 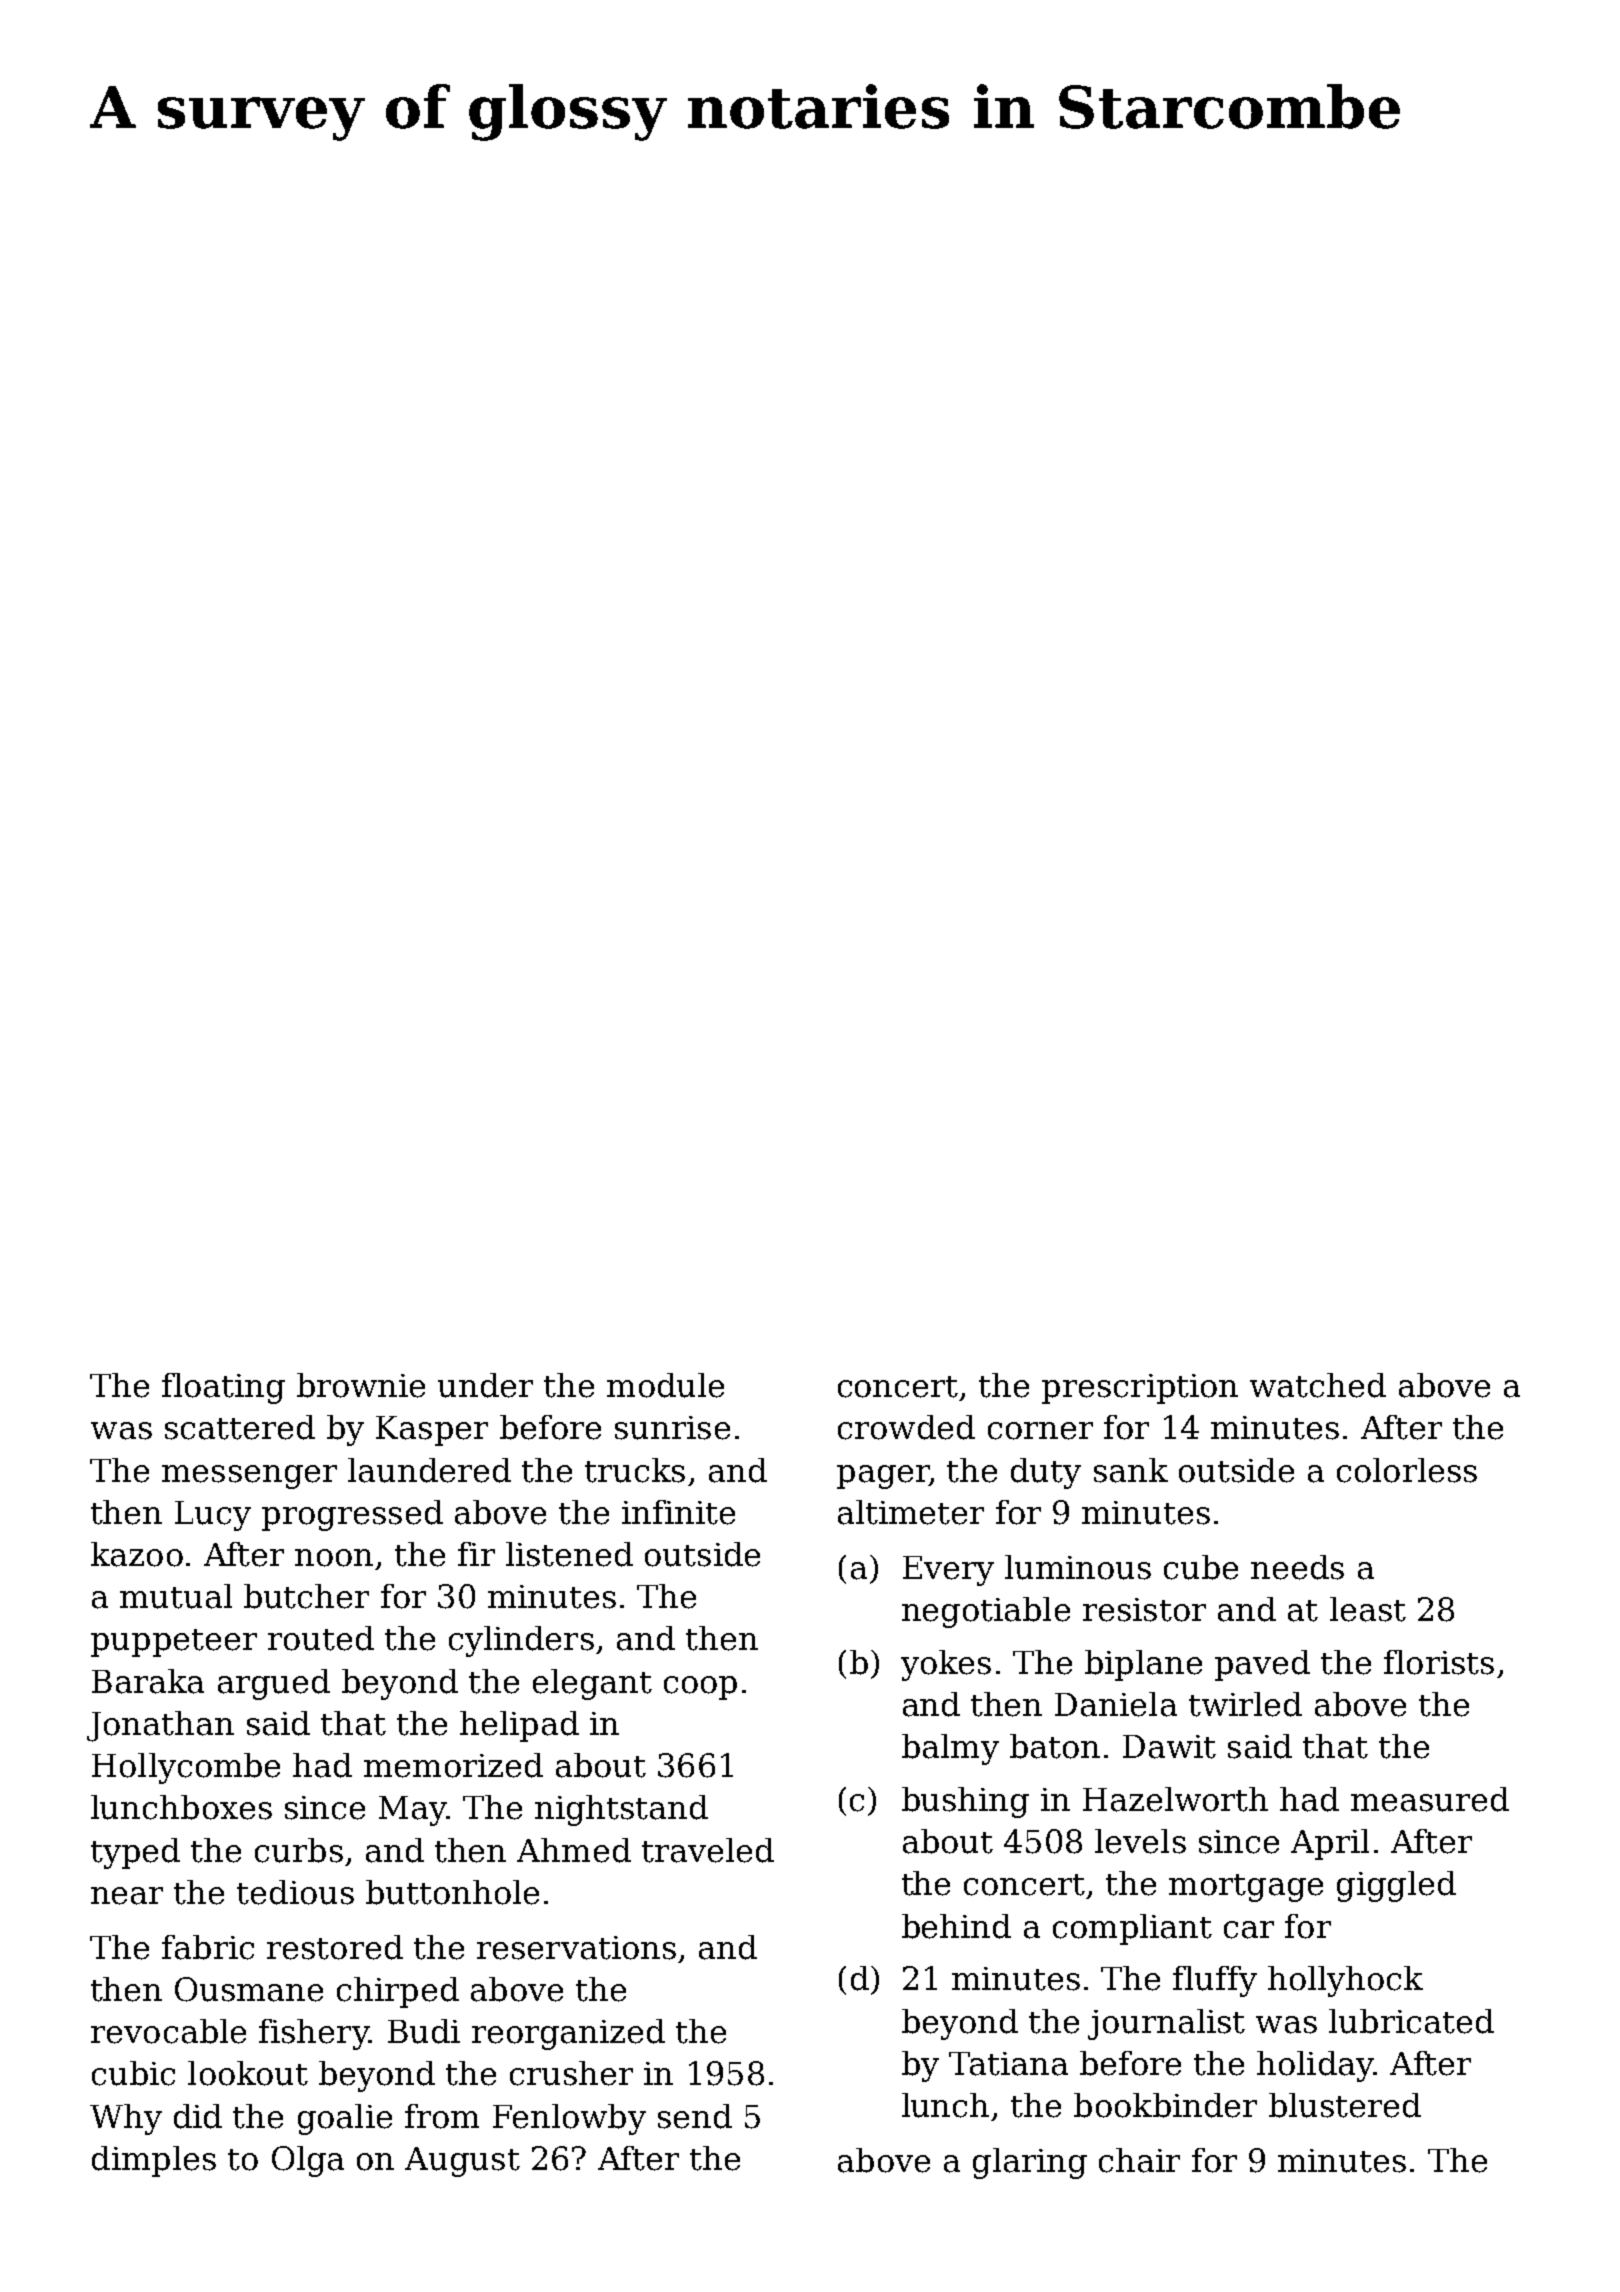 What do you see at coordinates (249, 1477) in the document?
I see `messenger` at bounding box center [249, 1477].
